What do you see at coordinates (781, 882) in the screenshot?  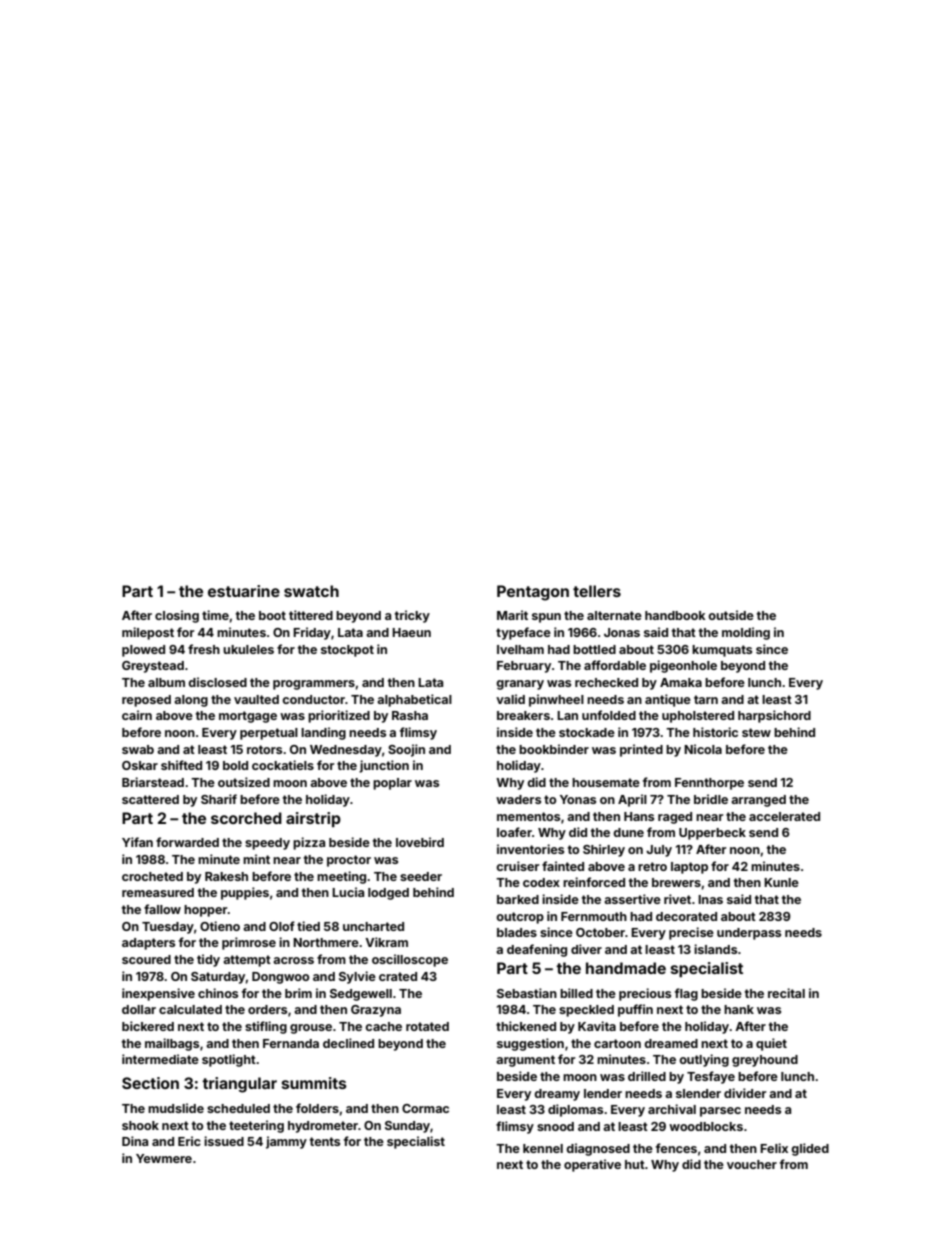 I see `Kunle` at bounding box center [781, 882].
